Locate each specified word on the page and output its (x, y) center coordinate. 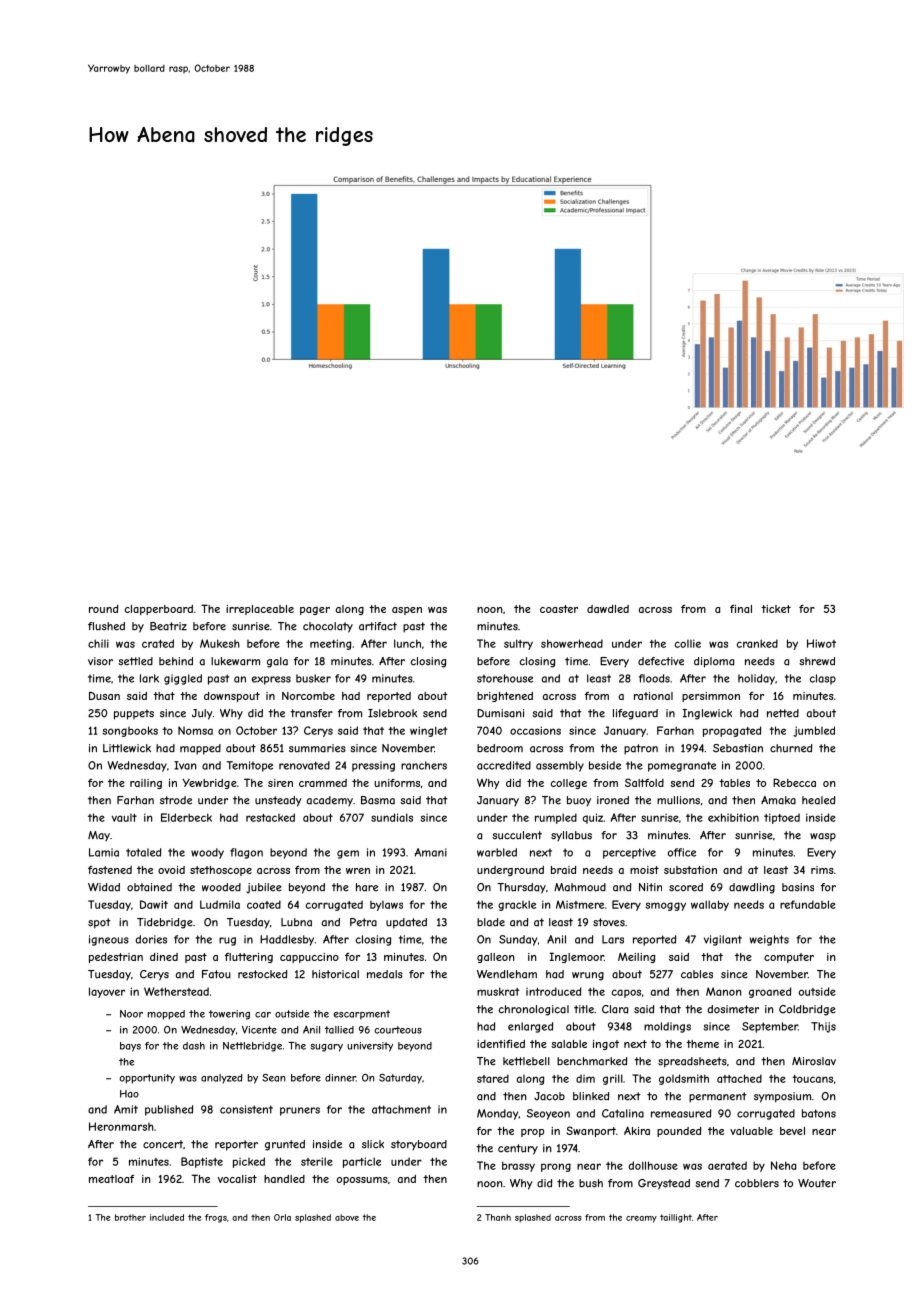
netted (783, 713)
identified (501, 1044)
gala (277, 662)
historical (335, 974)
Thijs (823, 1027)
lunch (407, 643)
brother (130, 1217)
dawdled (608, 609)
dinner (340, 1078)
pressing (373, 766)
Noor (131, 1014)
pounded (679, 1132)
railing (146, 784)
